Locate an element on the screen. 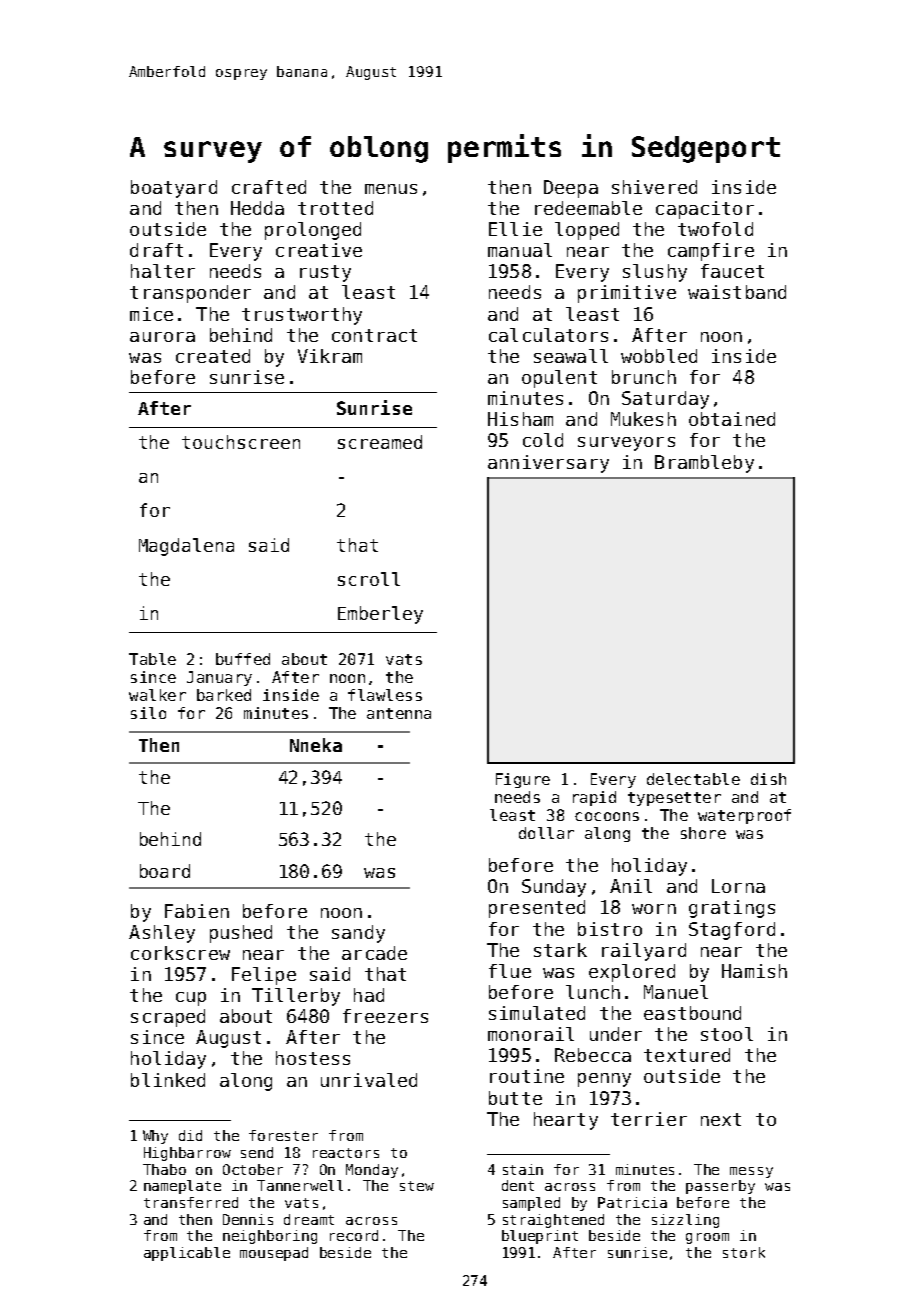  board is located at coordinates (165, 871).
